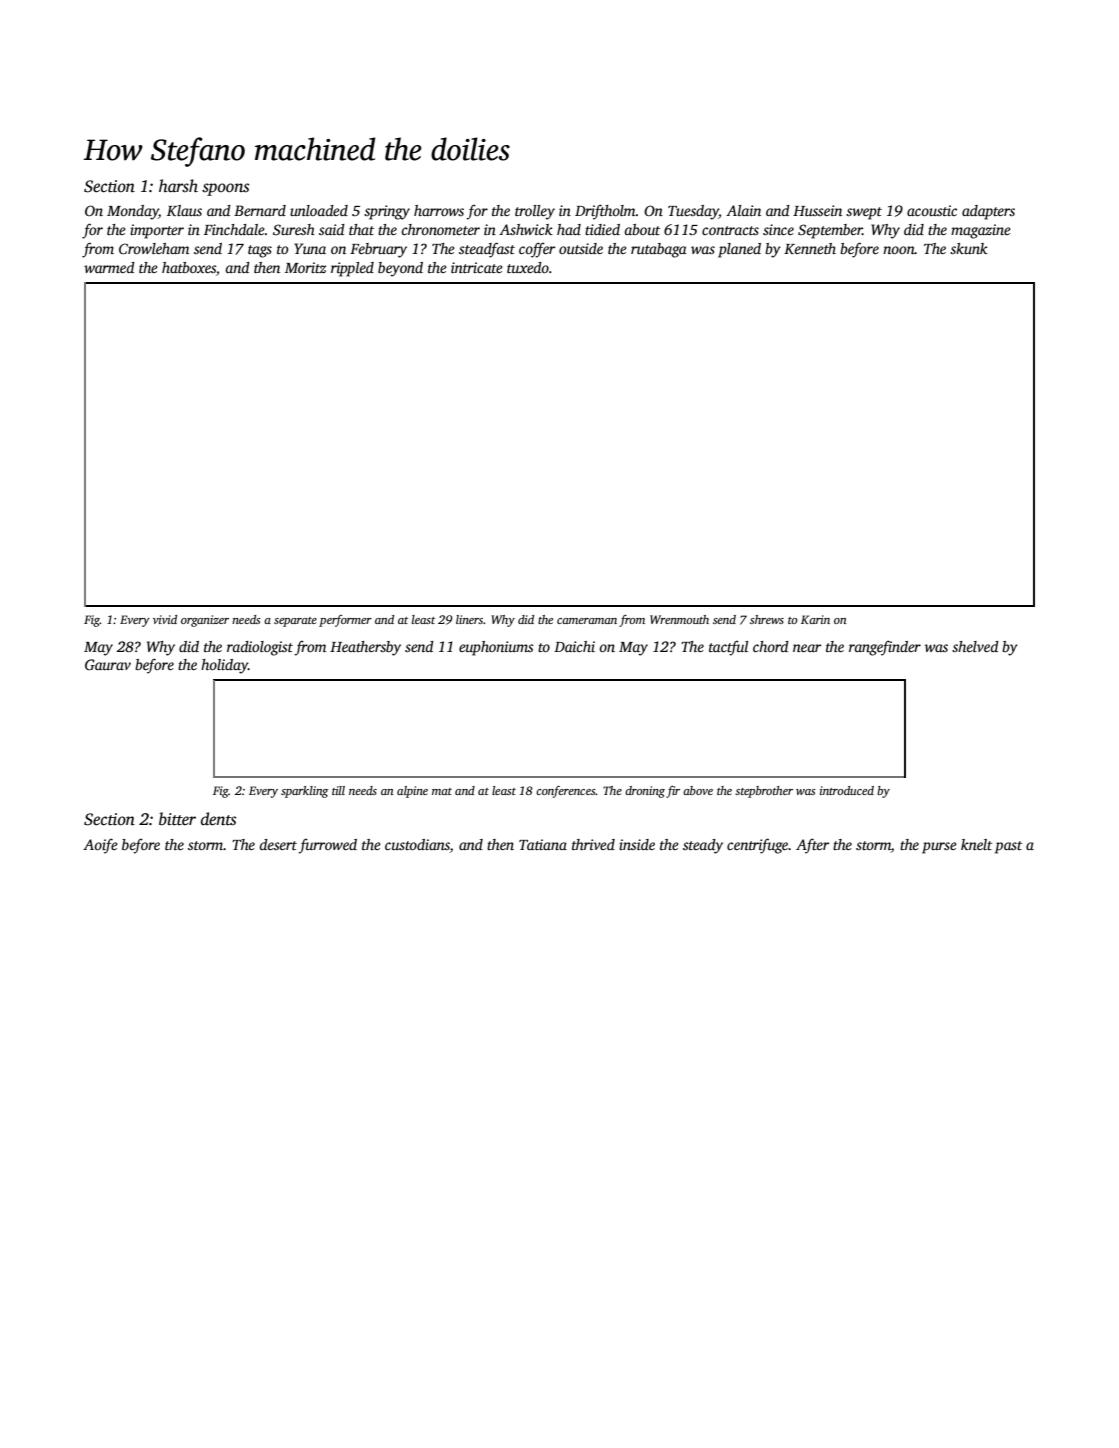 This screenshot has height=1448, width=1119. I want to click on euphoniums, so click(496, 648).
